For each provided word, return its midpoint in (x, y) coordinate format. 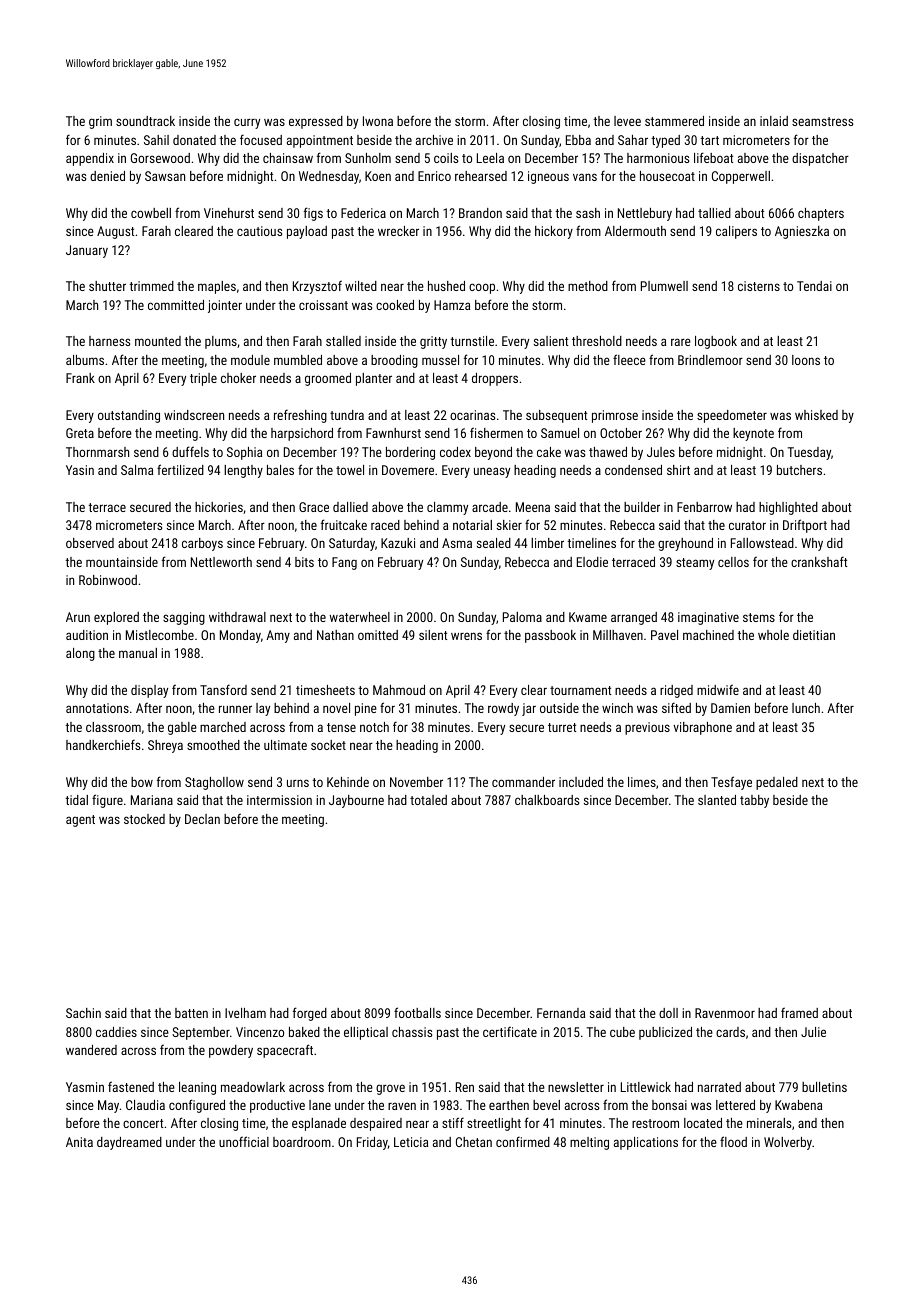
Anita (79, 1142)
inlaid (774, 121)
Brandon (480, 213)
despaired (376, 1124)
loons (806, 360)
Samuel (560, 433)
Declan (202, 819)
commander (523, 782)
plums (221, 342)
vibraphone (702, 728)
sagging (184, 618)
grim (100, 122)
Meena (533, 507)
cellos (733, 562)
